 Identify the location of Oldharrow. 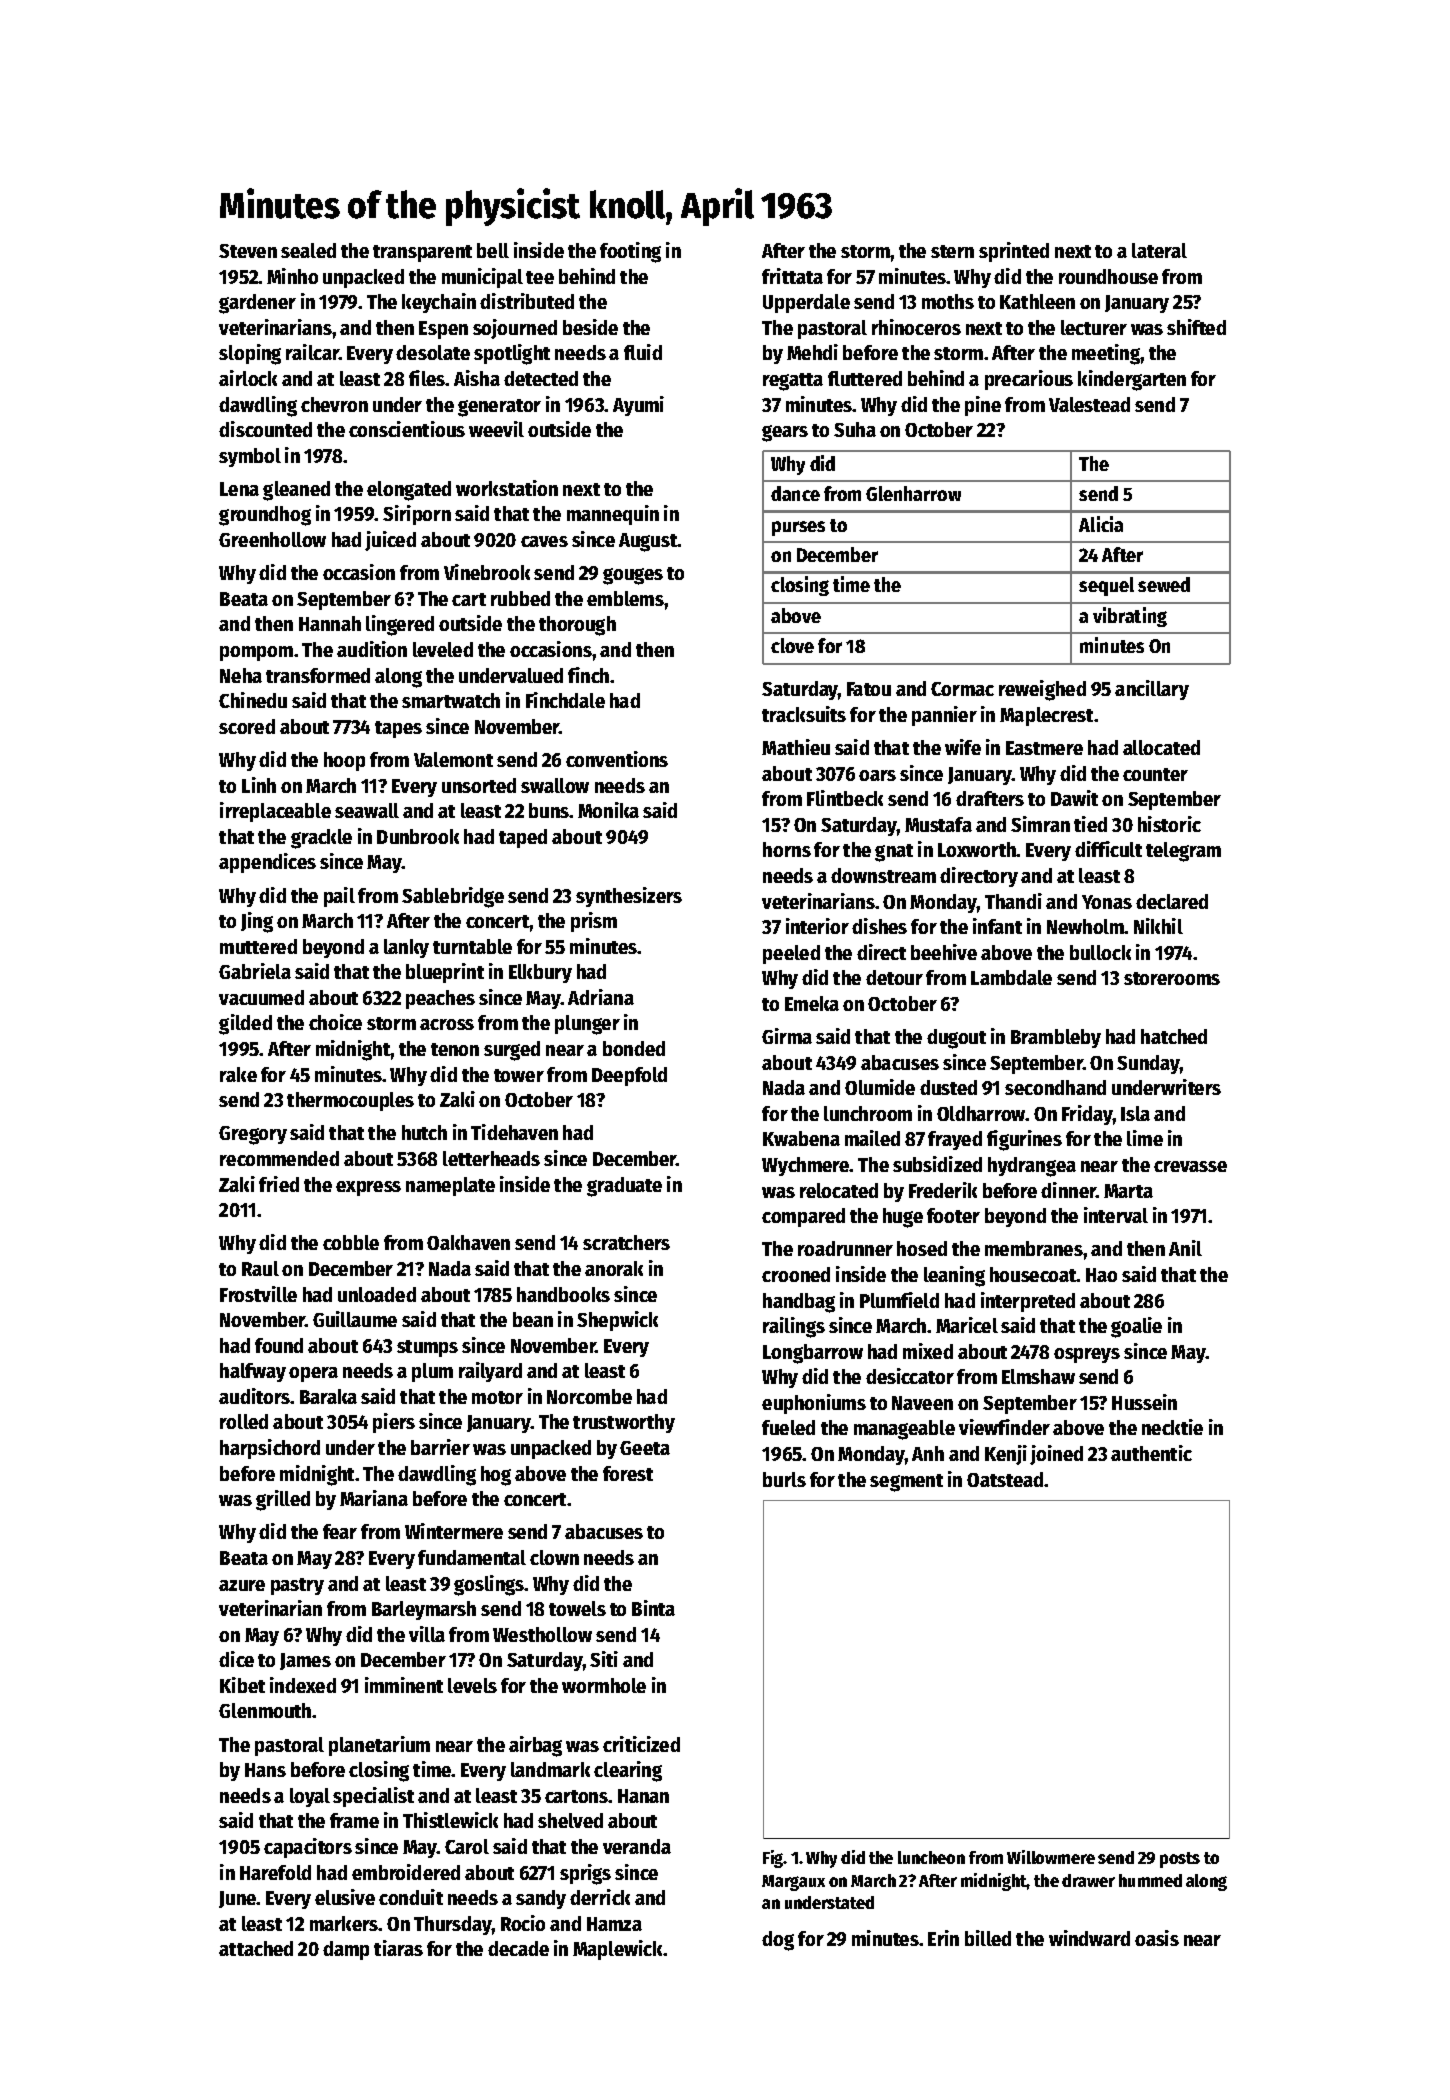
(981, 1113).
